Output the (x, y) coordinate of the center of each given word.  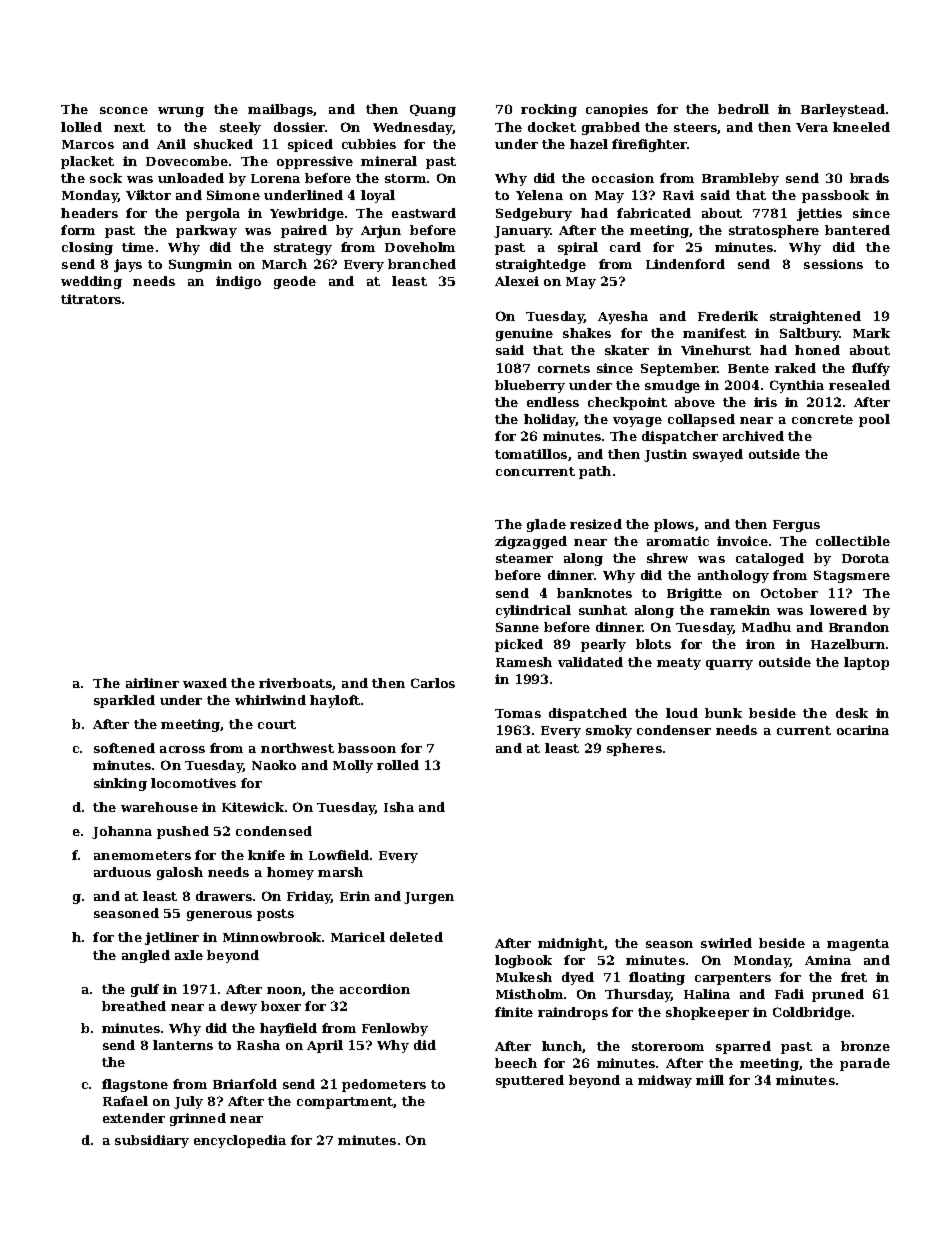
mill (710, 1080)
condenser (674, 730)
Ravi (678, 195)
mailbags (281, 110)
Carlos (433, 683)
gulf (145, 990)
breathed (134, 1006)
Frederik (728, 316)
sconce (124, 110)
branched (422, 264)
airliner (152, 683)
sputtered (530, 1081)
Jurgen (429, 898)
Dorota (865, 558)
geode (295, 282)
